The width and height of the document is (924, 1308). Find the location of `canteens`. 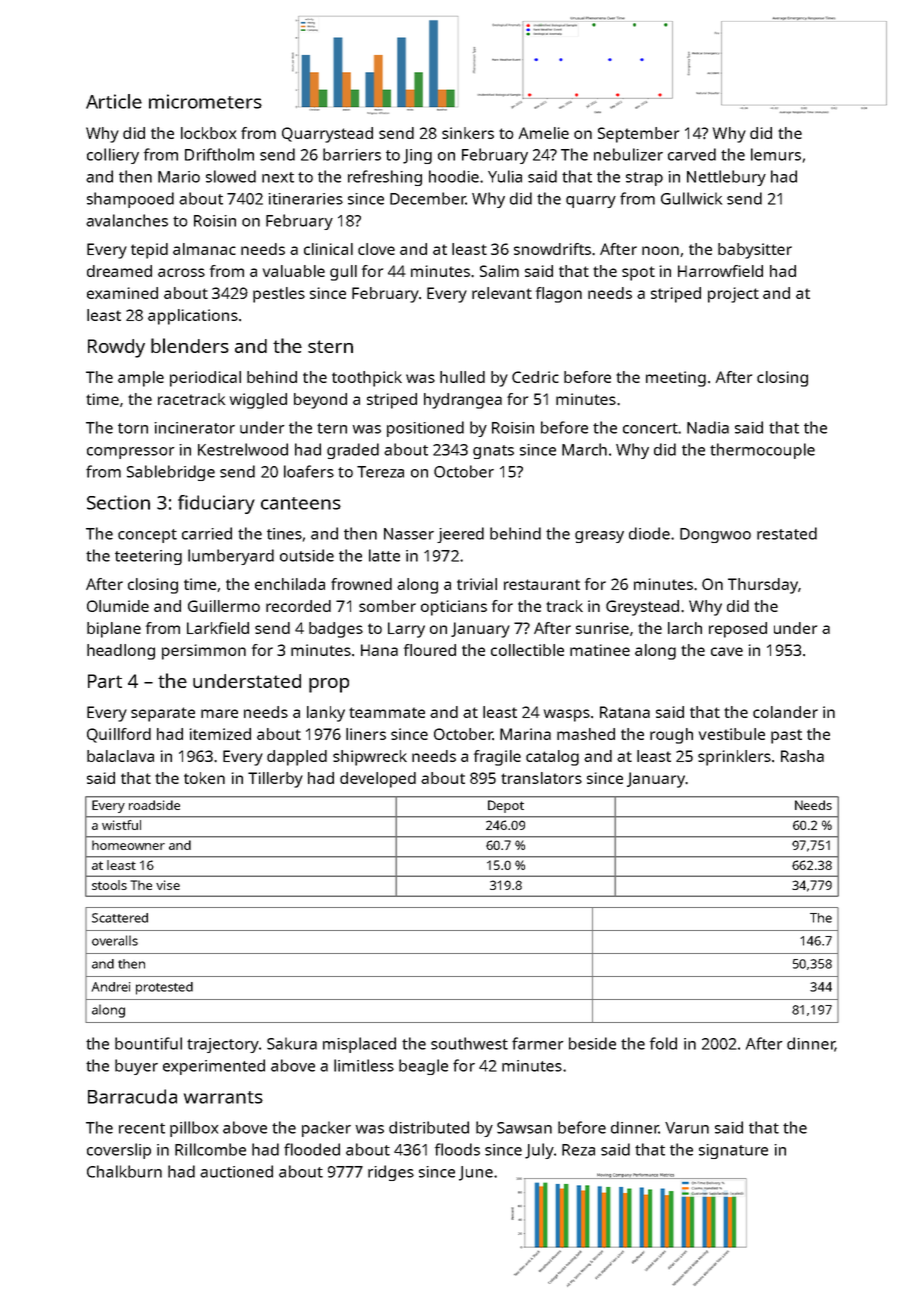

canteens is located at coordinates (301, 503).
